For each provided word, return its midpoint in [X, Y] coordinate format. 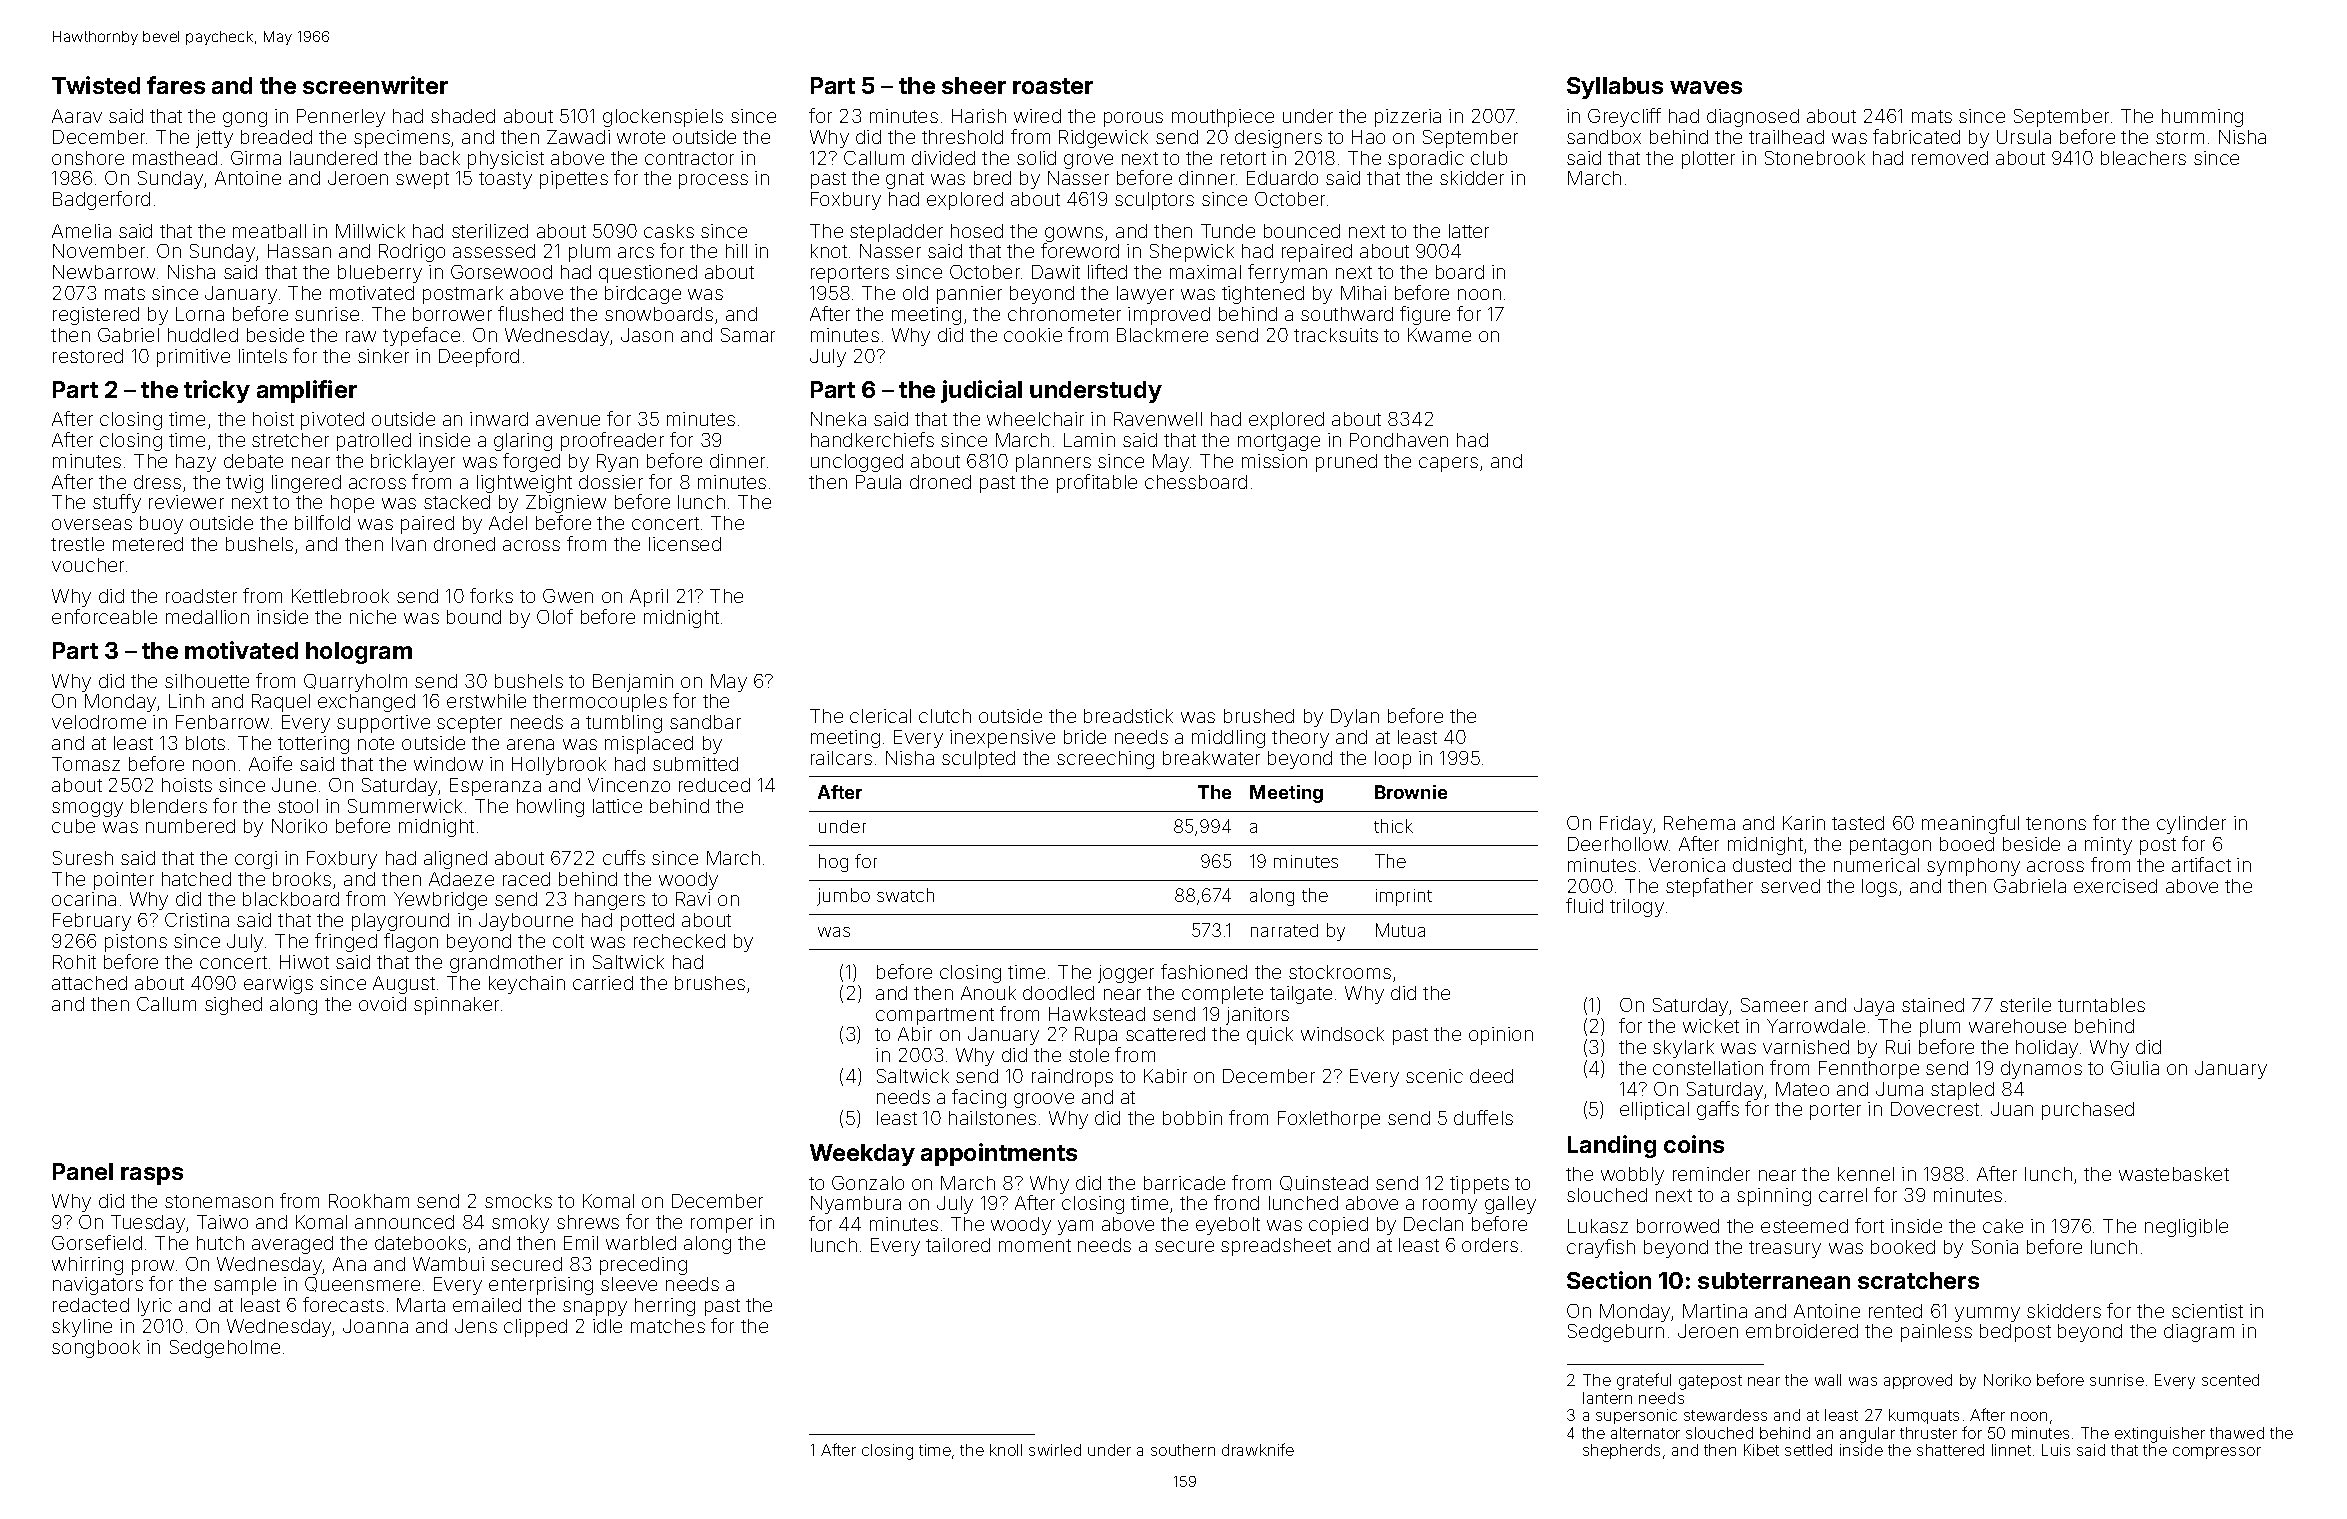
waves [1706, 87]
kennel [1866, 1174]
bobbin [1192, 1118]
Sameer [1774, 1005]
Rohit [74, 962]
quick [1270, 1036]
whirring [87, 1266]
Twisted [96, 85]
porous [1133, 119]
